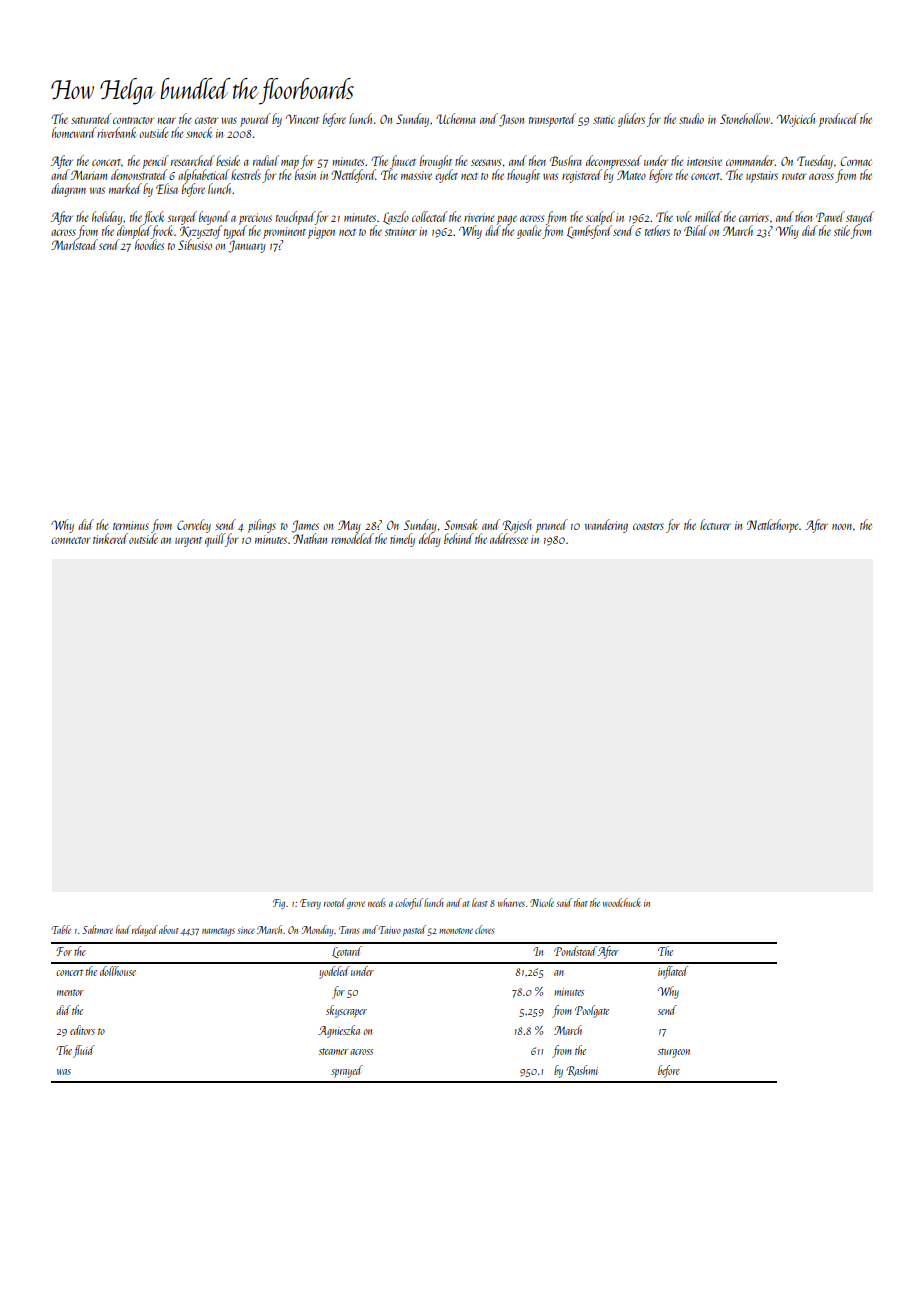 This page has width=924, height=1308. I want to click on produced, so click(839, 120).
